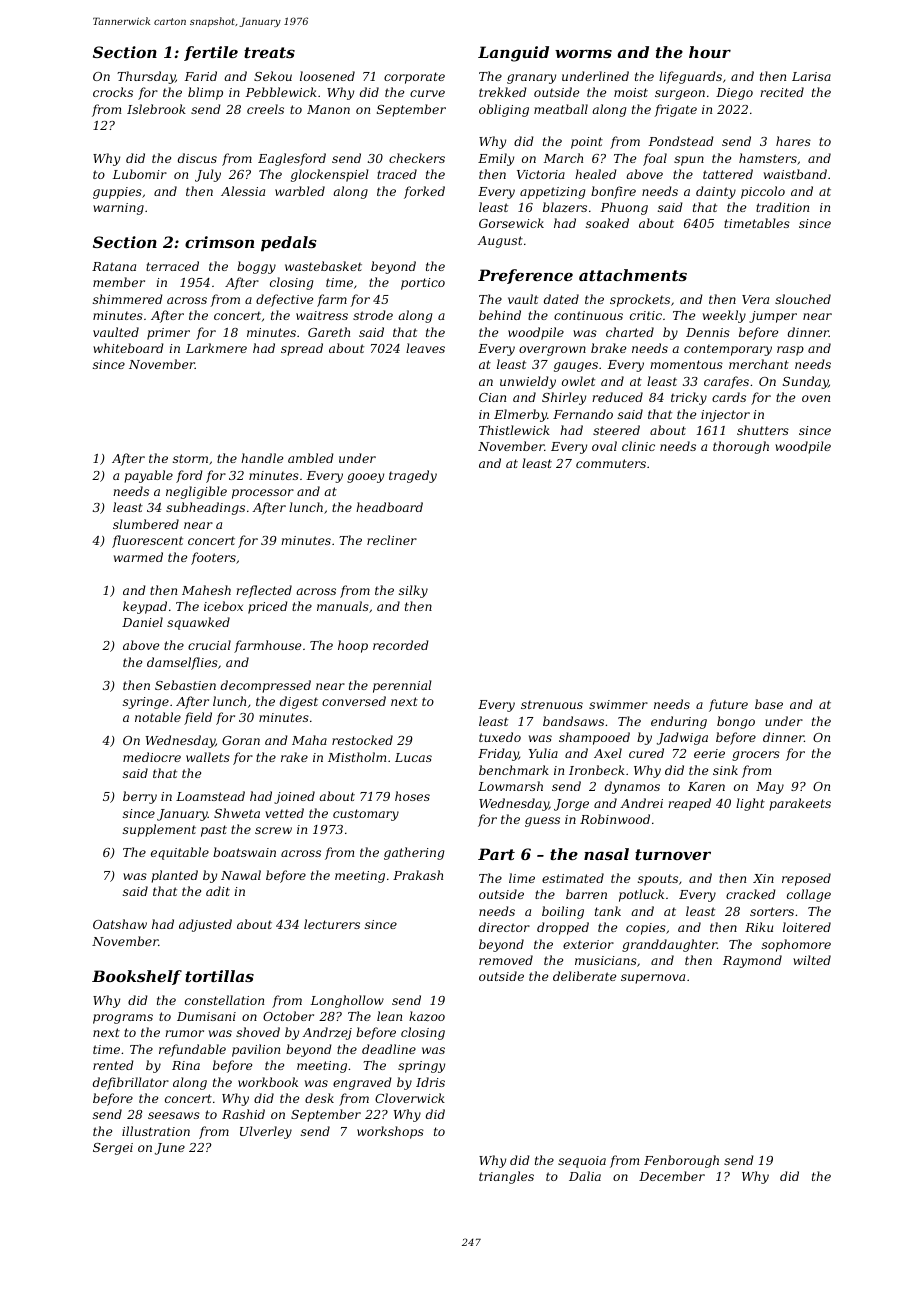 The width and height of the document is (924, 1308). Describe the element at coordinates (327, 76) in the document. I see `loosened` at that location.
